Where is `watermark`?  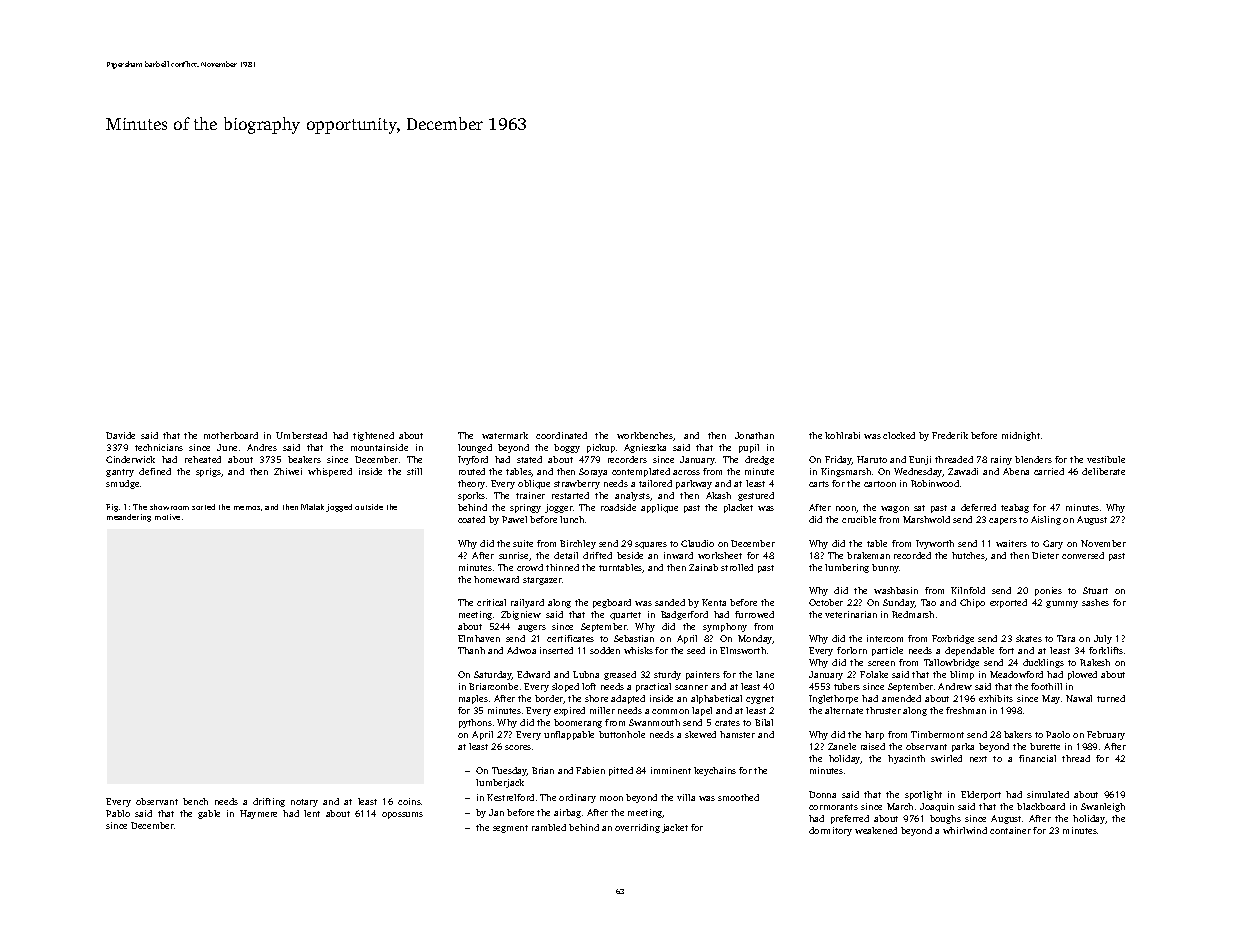
watermark is located at coordinates (505, 435).
